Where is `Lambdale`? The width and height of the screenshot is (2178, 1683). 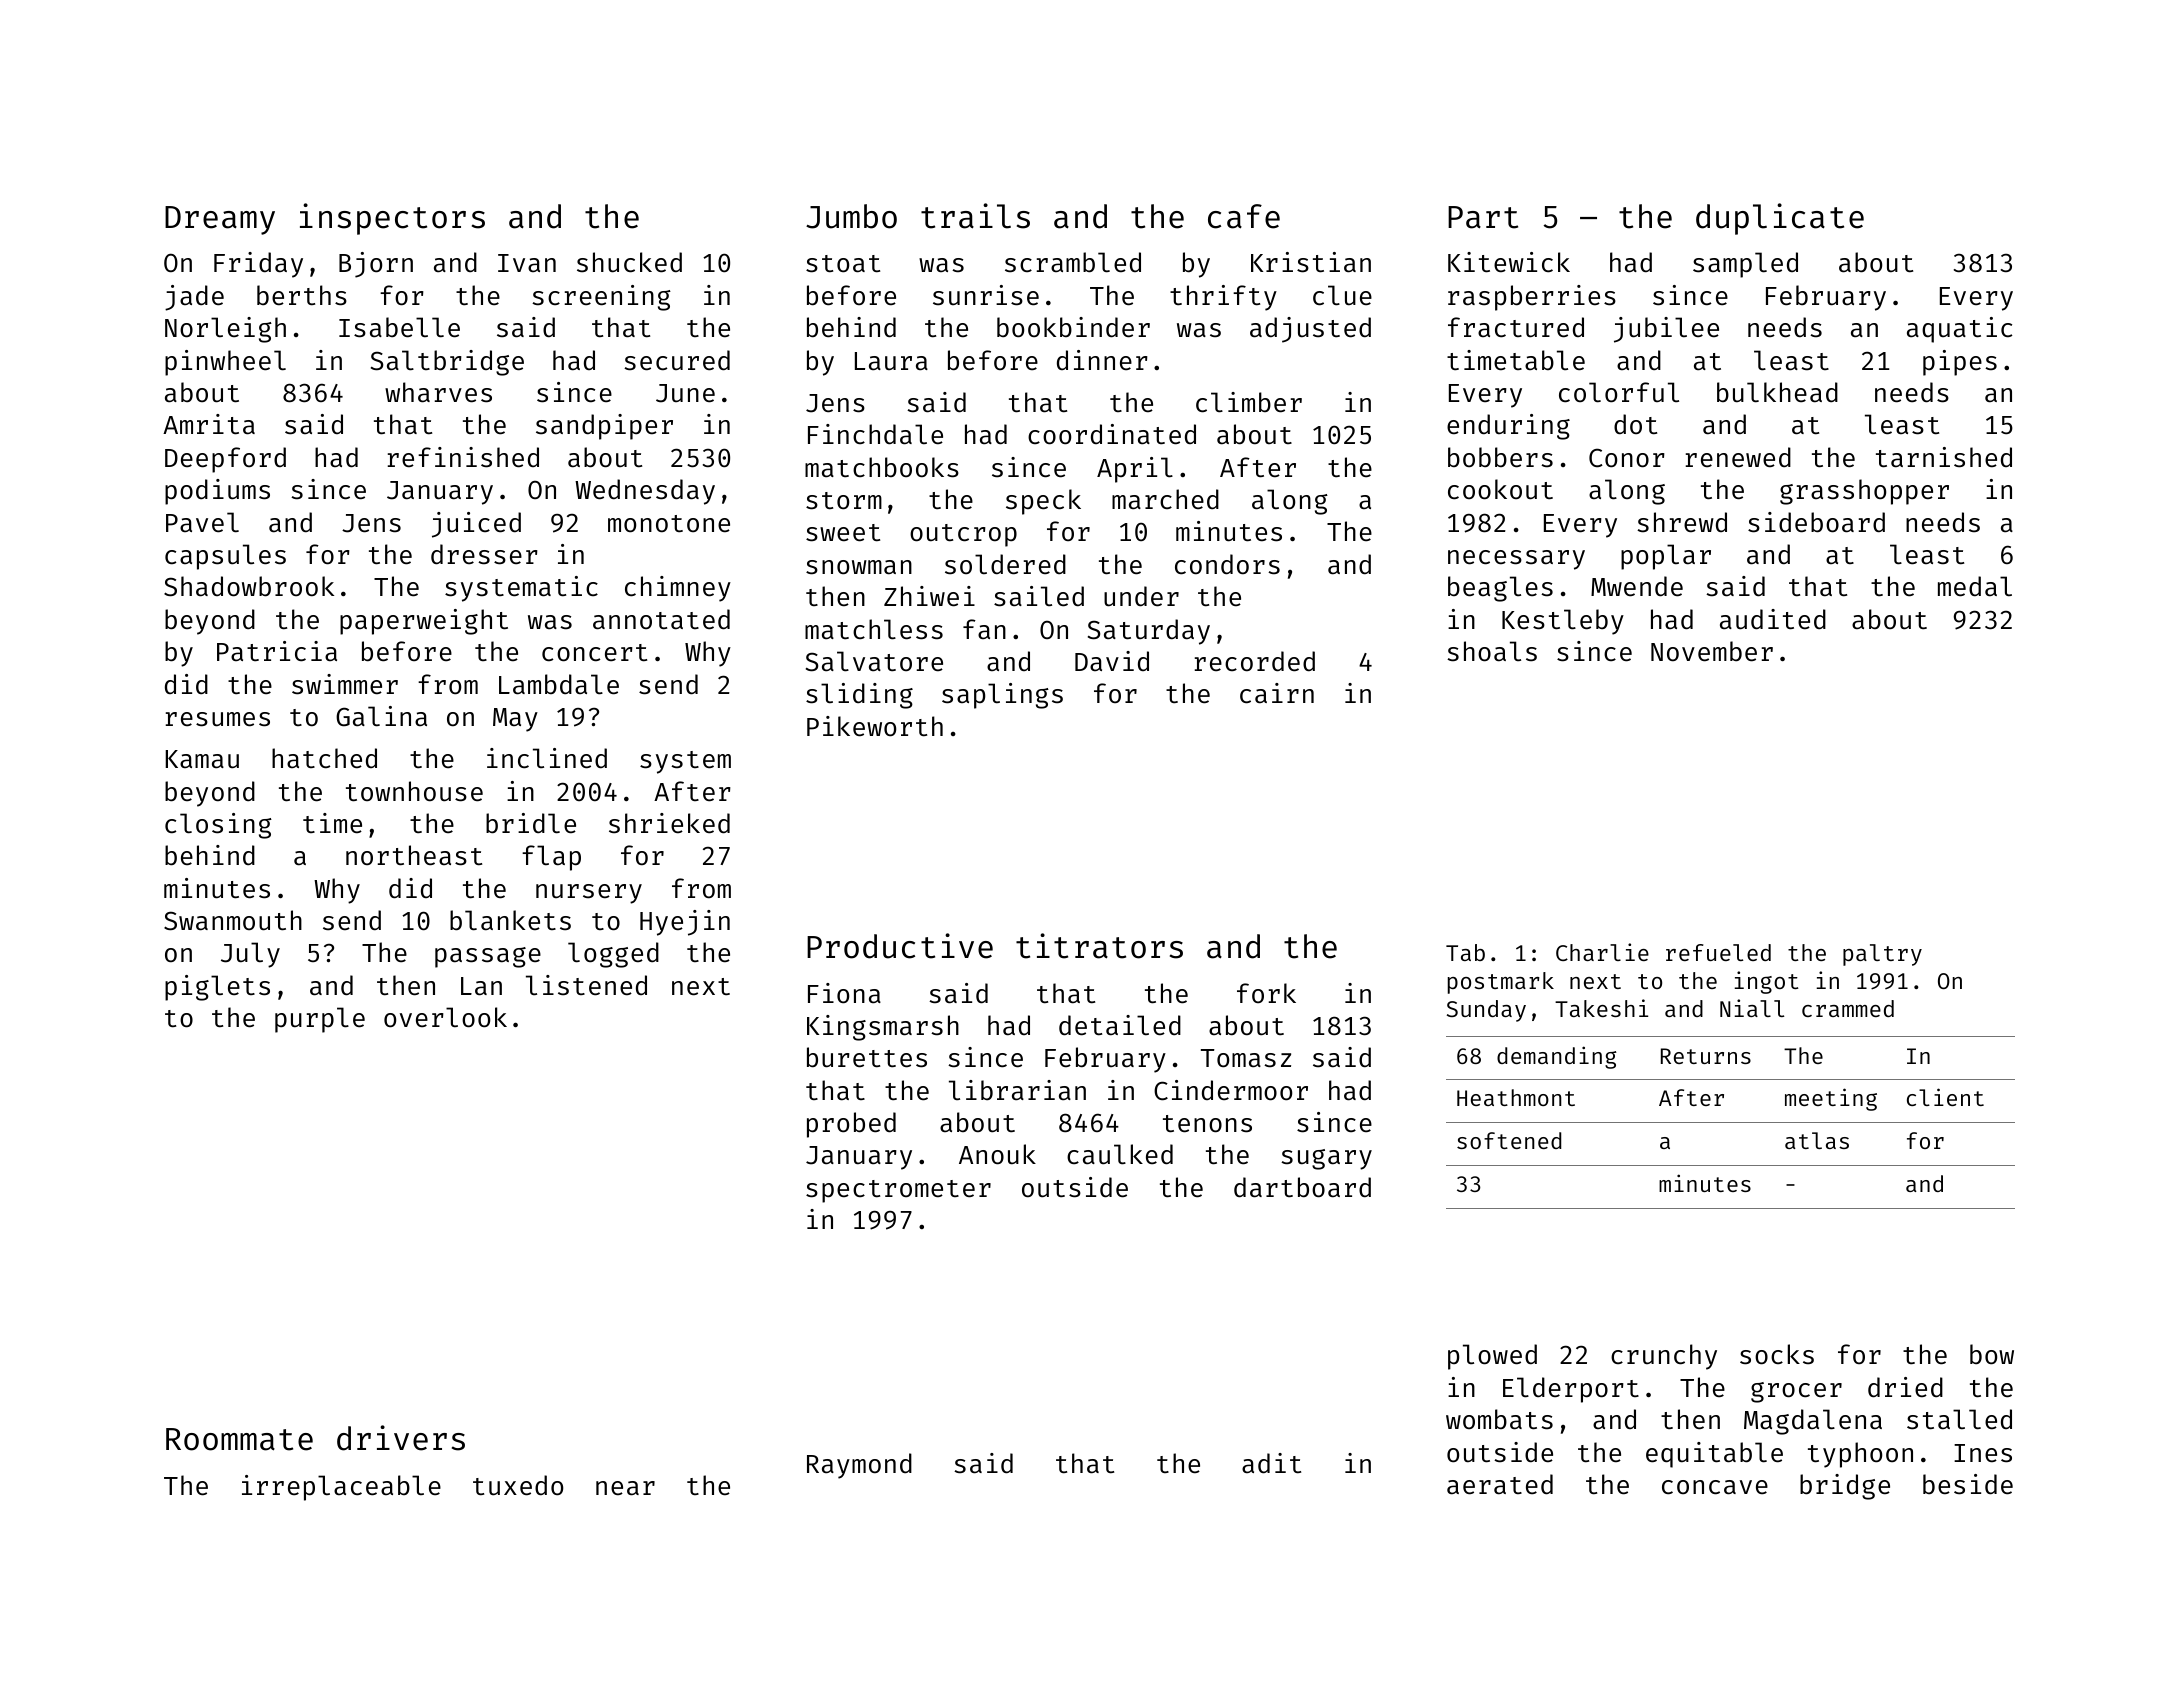 Lambdale is located at coordinates (559, 684).
